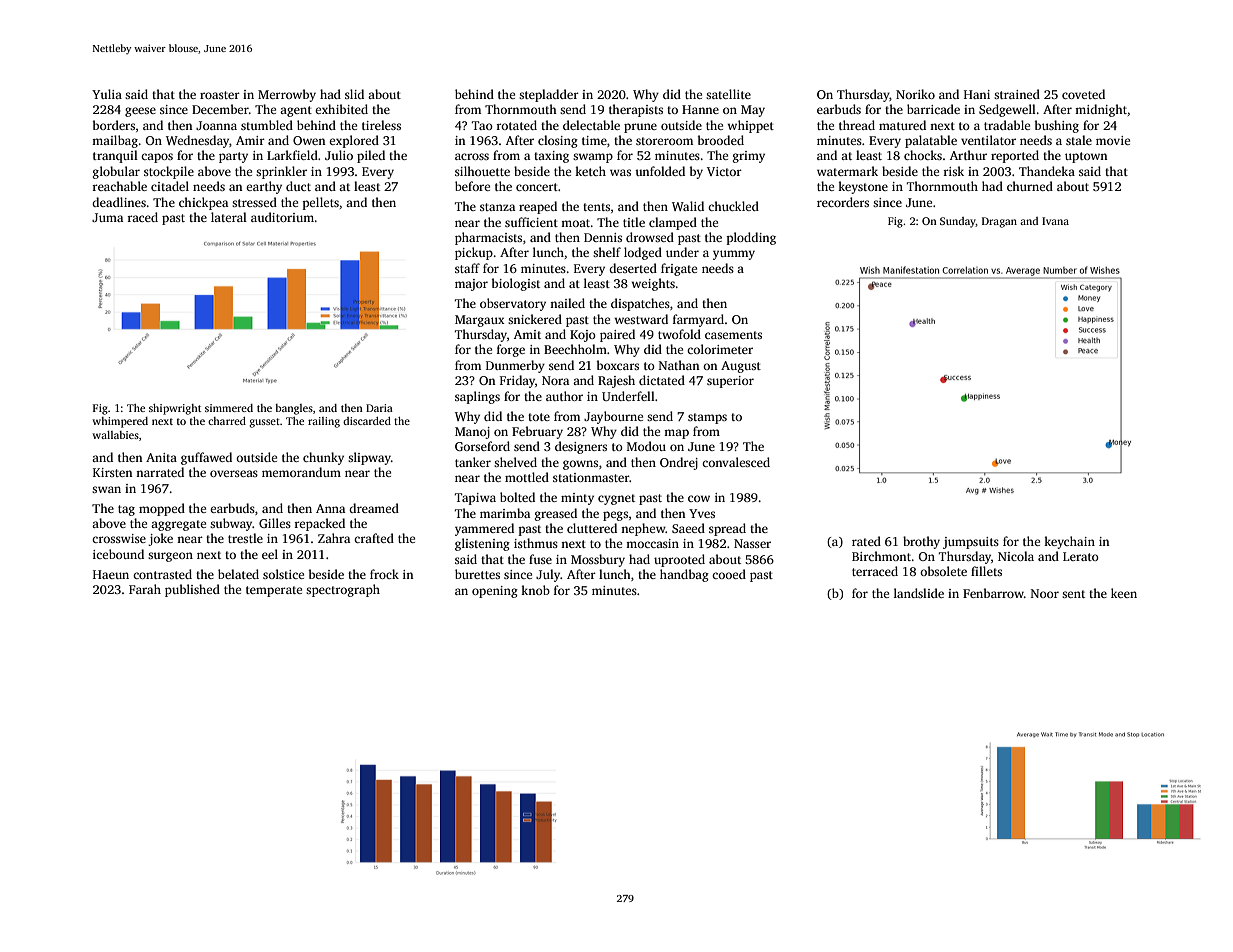 Image resolution: width=1233 pixels, height=952 pixels. Describe the element at coordinates (728, 94) in the image. I see `satellite` at that location.
